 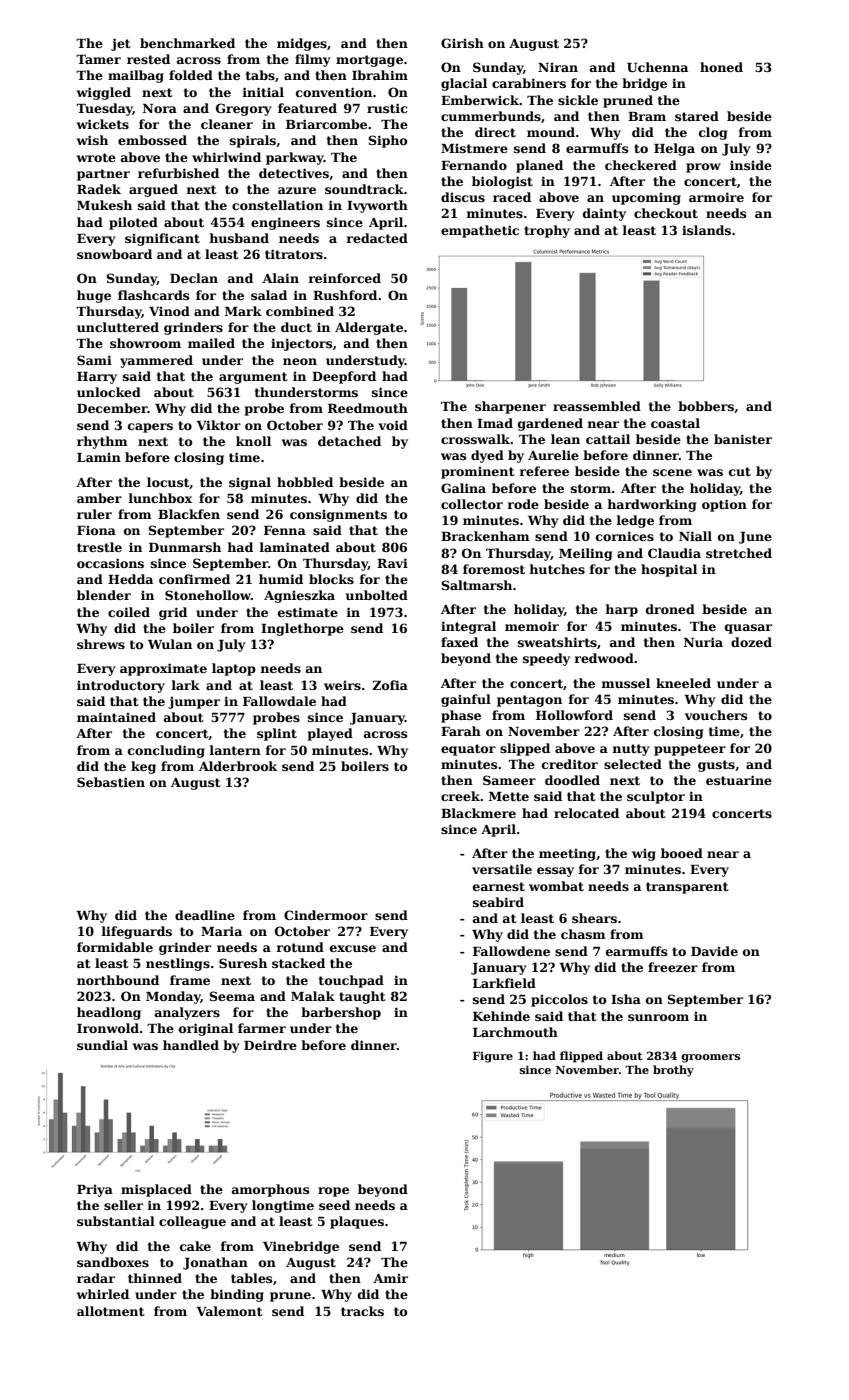 What do you see at coordinates (369, 328) in the screenshot?
I see `Aldergate` at bounding box center [369, 328].
